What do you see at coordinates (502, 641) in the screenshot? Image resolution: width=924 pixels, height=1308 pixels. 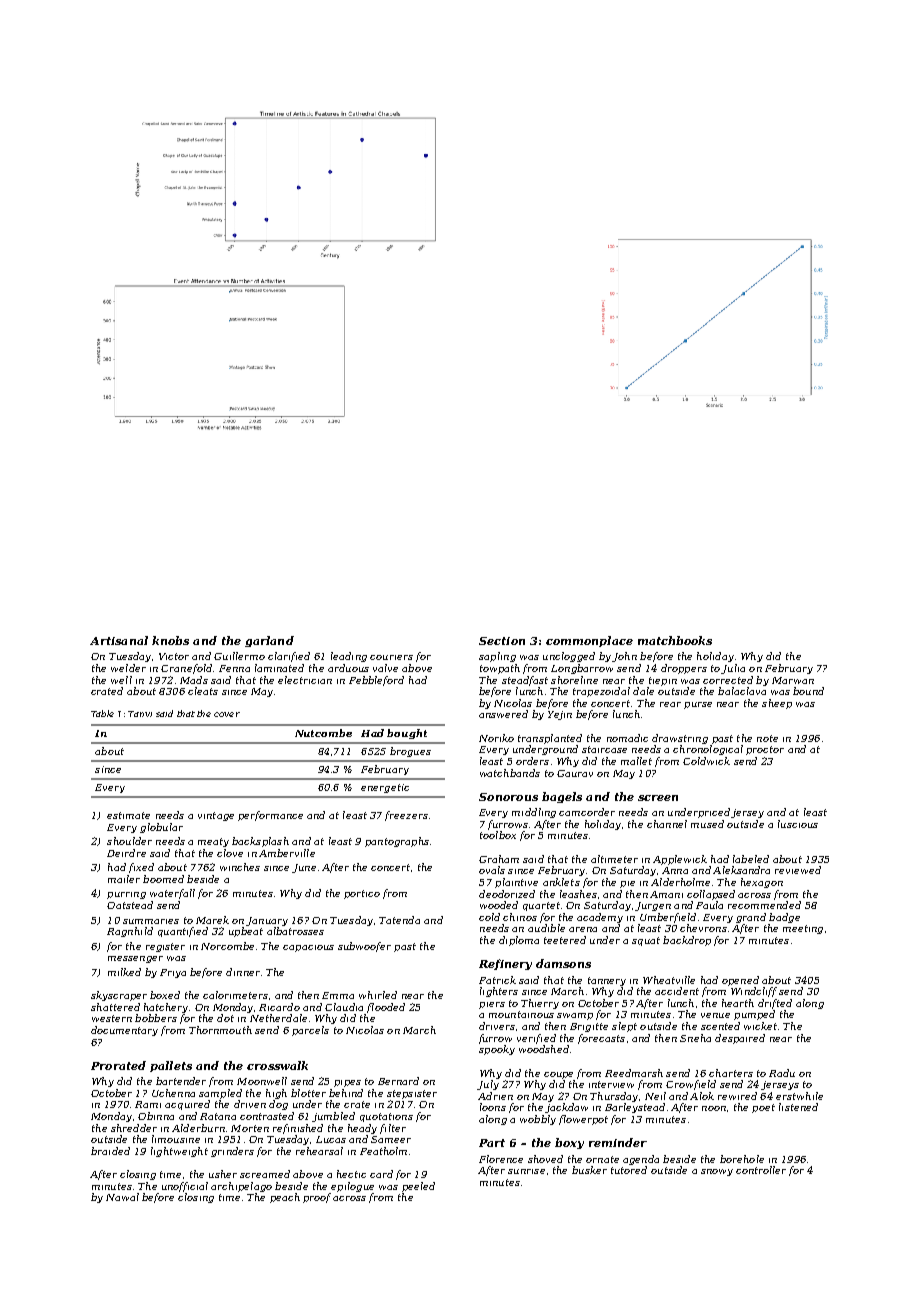 I see `Section` at bounding box center [502, 641].
